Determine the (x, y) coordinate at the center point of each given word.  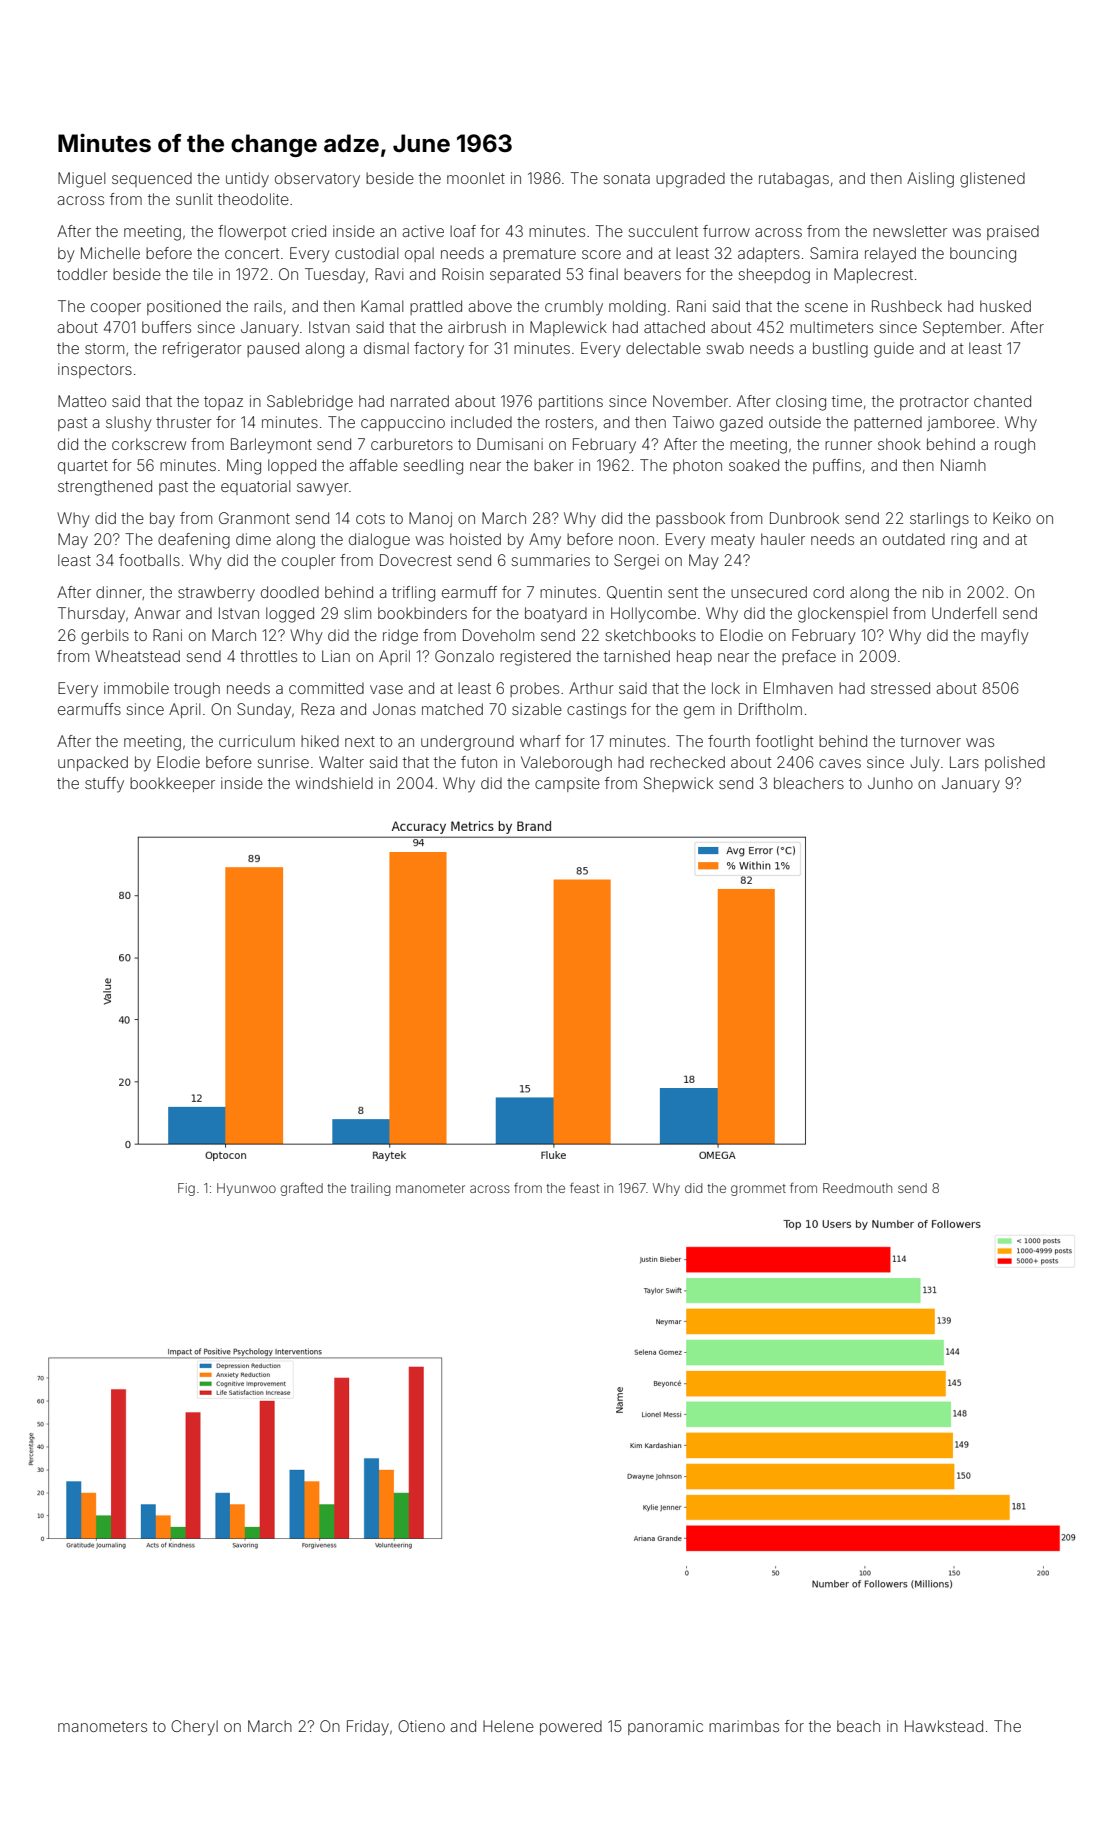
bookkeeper (172, 784)
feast (584, 1188)
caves (840, 763)
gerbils (105, 637)
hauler (783, 539)
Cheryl (194, 1728)
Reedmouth (857, 1188)
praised (1013, 232)
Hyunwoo (246, 1189)
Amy (545, 541)
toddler (82, 274)
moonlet (476, 178)
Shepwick (678, 784)
